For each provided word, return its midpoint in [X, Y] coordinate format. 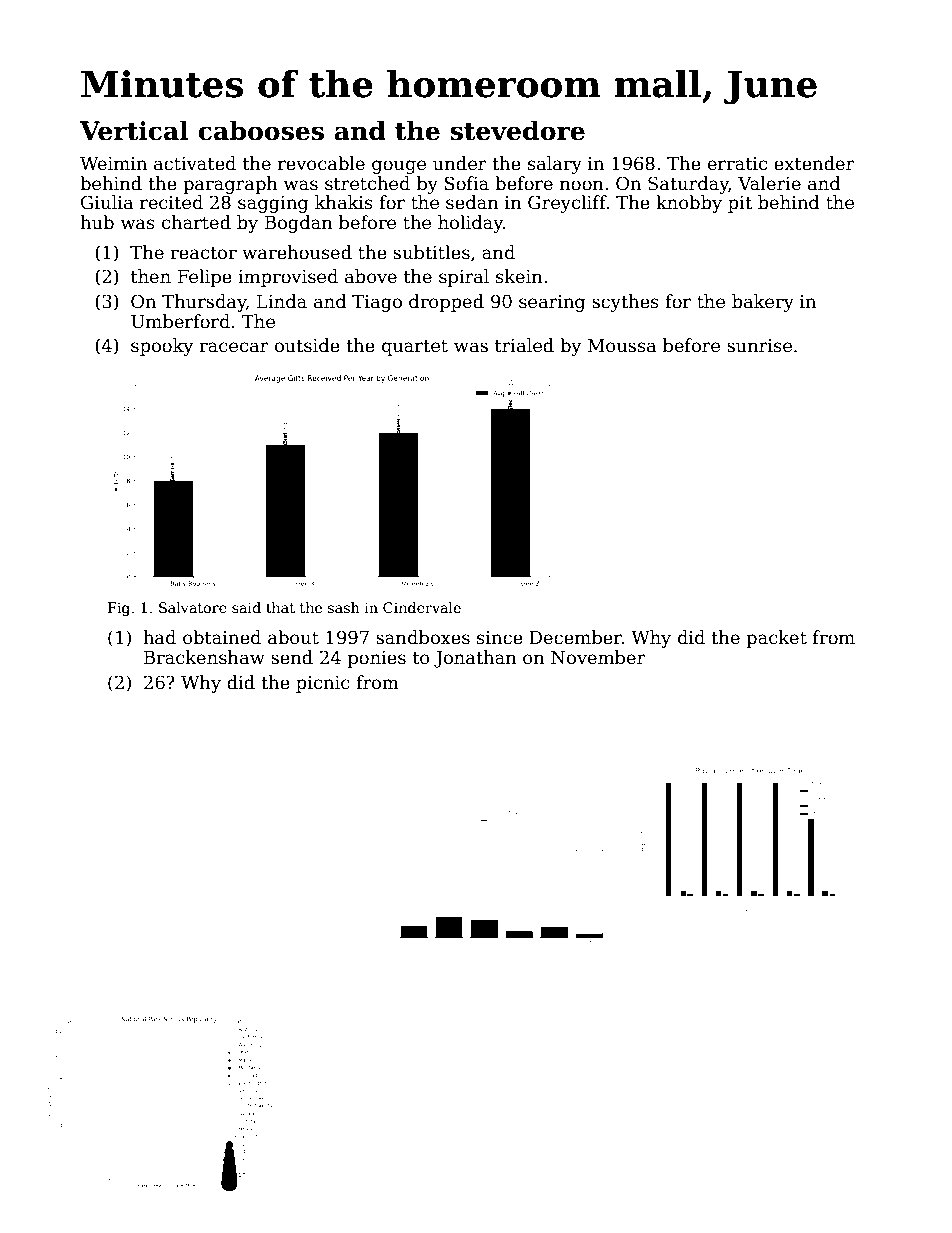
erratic [737, 164]
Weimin [113, 164]
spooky [162, 347]
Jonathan [475, 659]
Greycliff [567, 204]
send [292, 657]
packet [776, 639]
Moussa [622, 346]
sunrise [759, 346]
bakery [763, 303]
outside [307, 345]
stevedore [517, 130]
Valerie [769, 183]
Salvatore [193, 607]
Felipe [205, 278]
